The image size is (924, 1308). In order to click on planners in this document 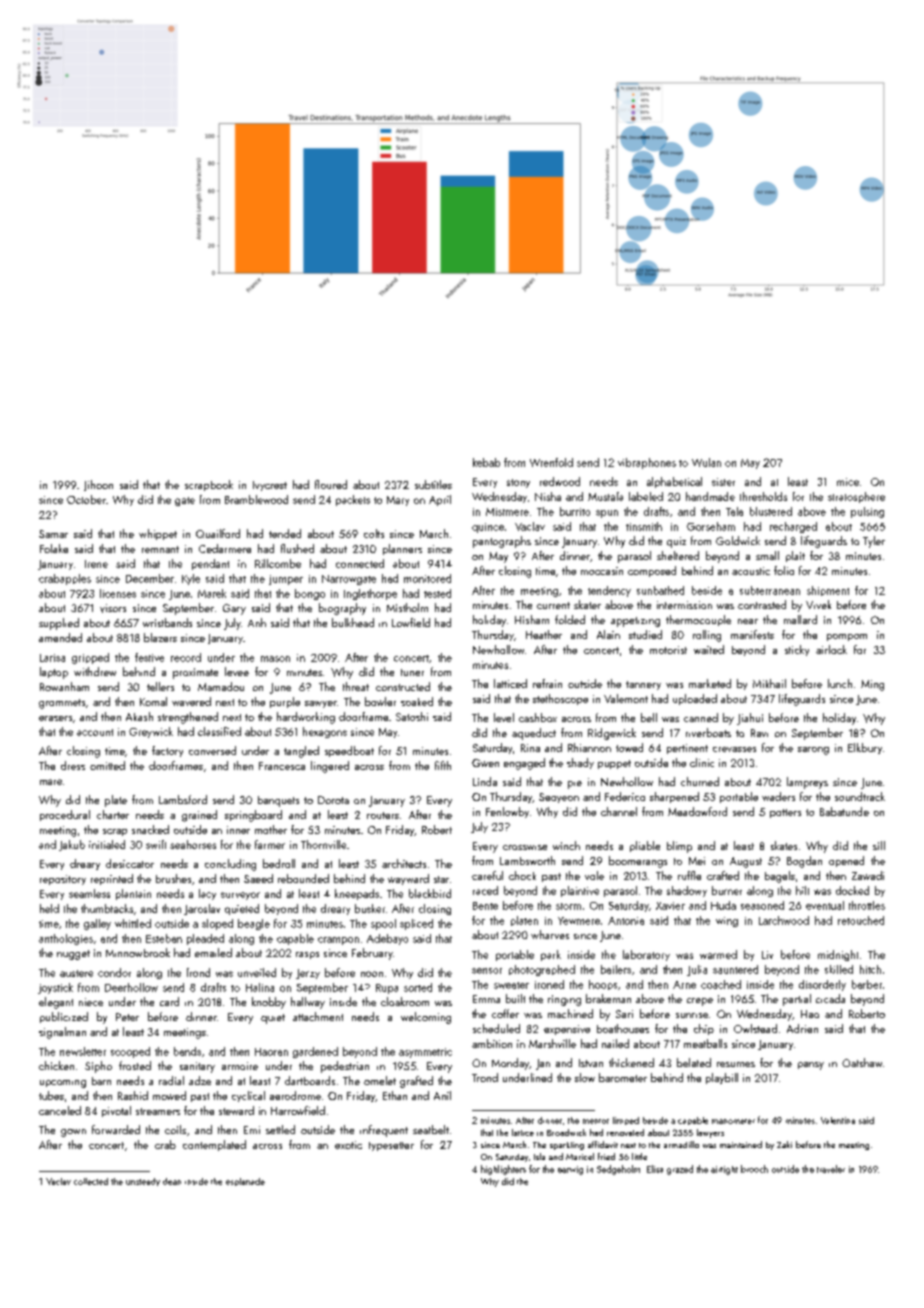, I will do `click(402, 549)`.
